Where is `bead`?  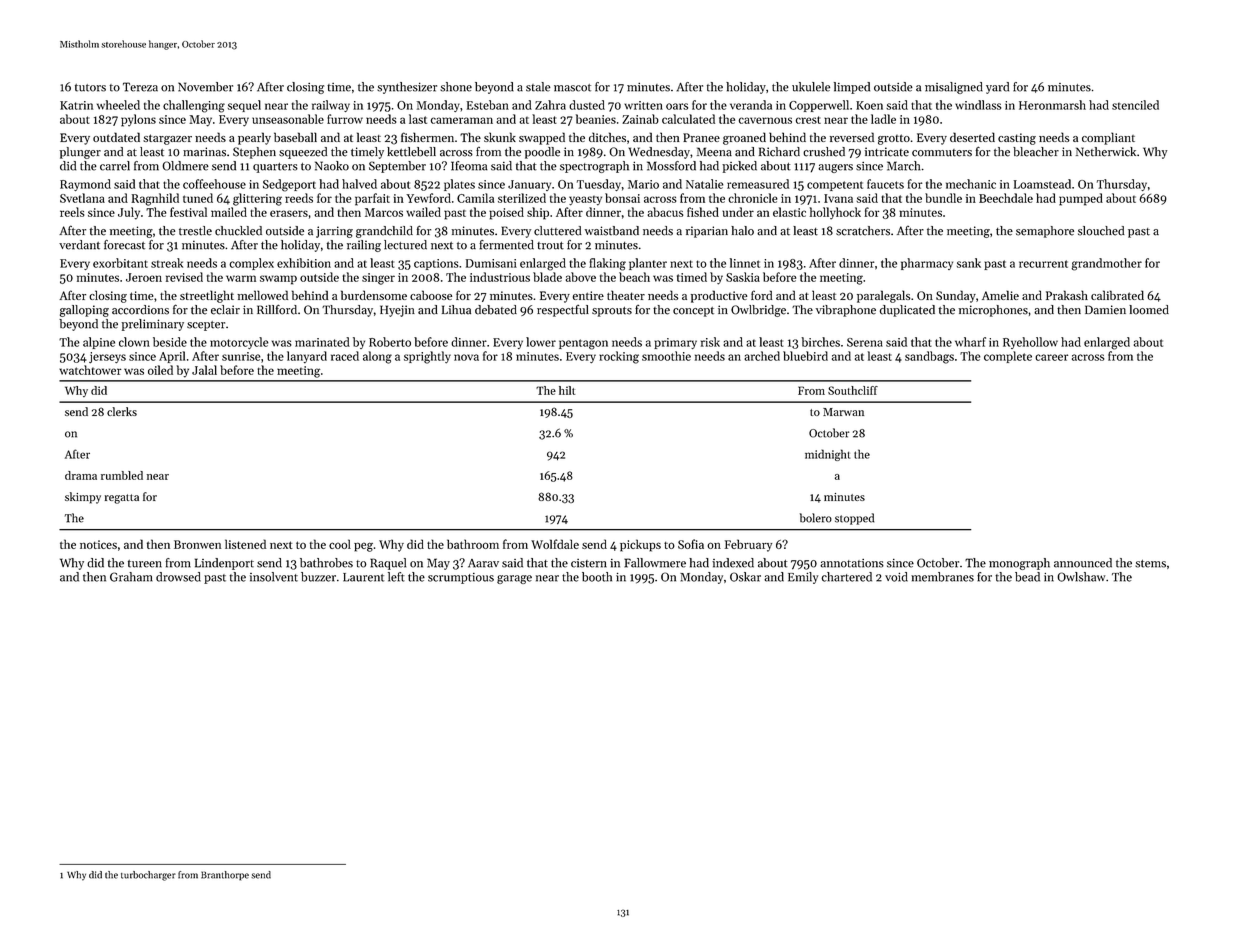
bead is located at coordinates (1027, 577).
